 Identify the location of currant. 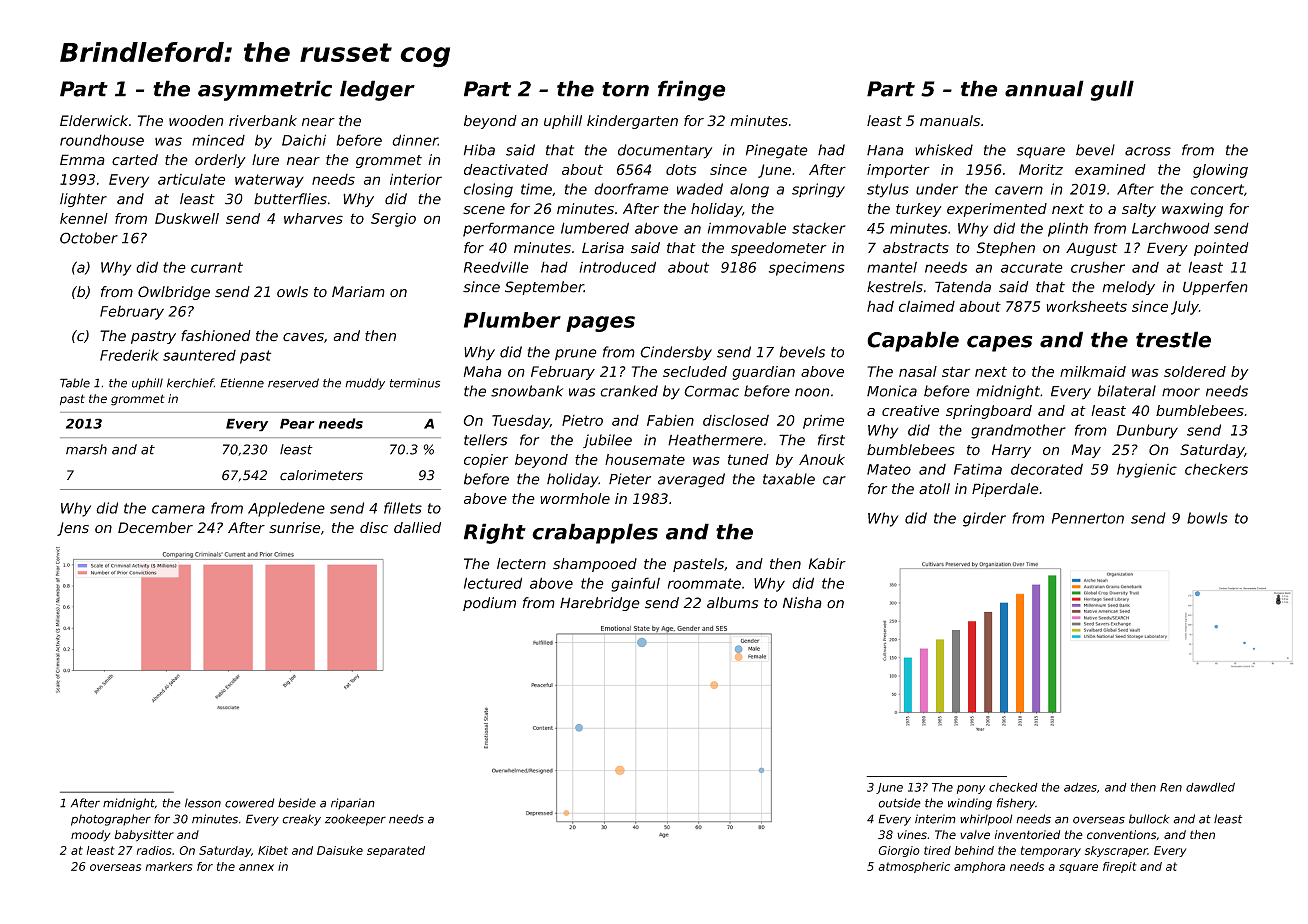
(217, 267).
